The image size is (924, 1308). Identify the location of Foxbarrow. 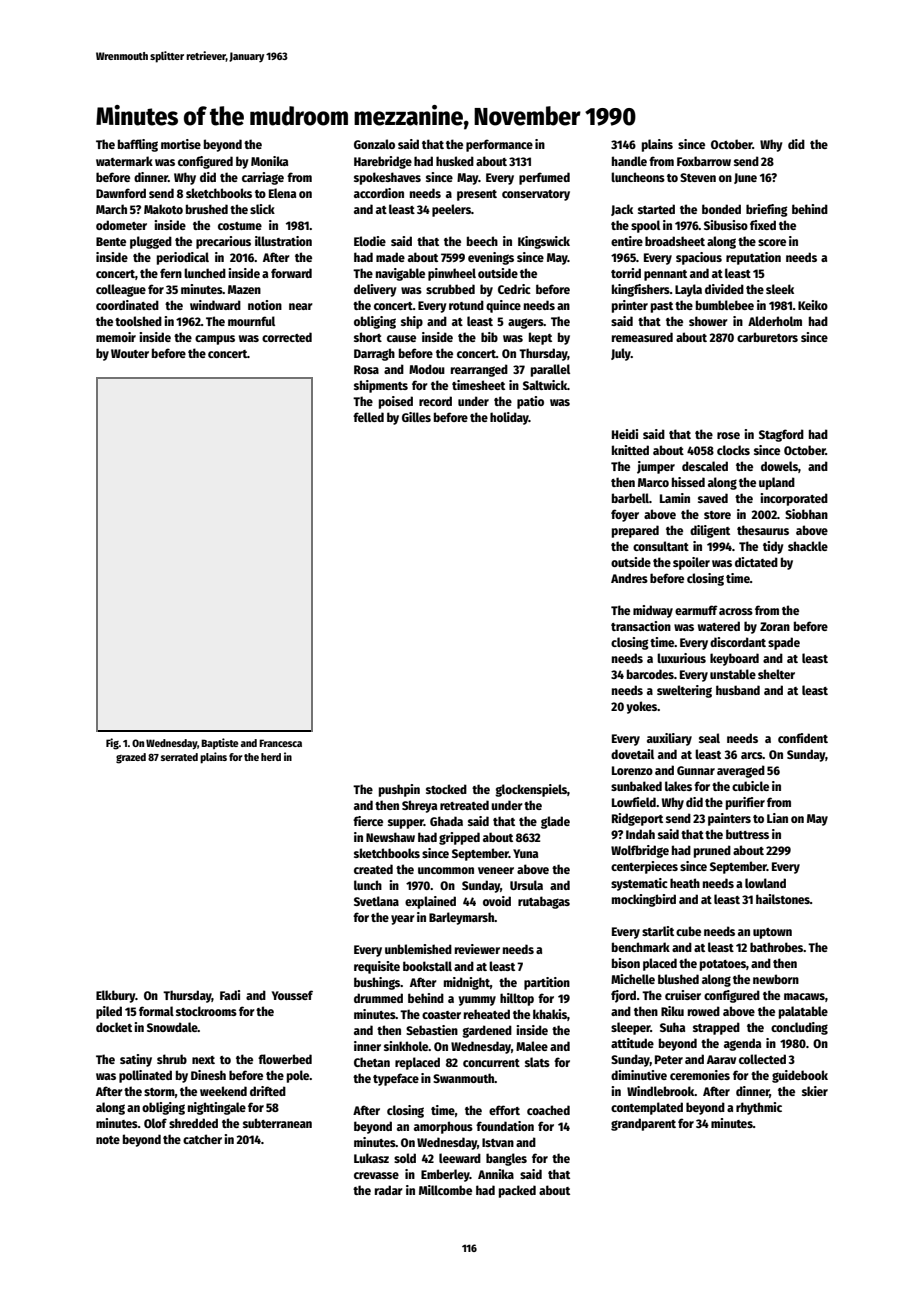
(704, 161).
